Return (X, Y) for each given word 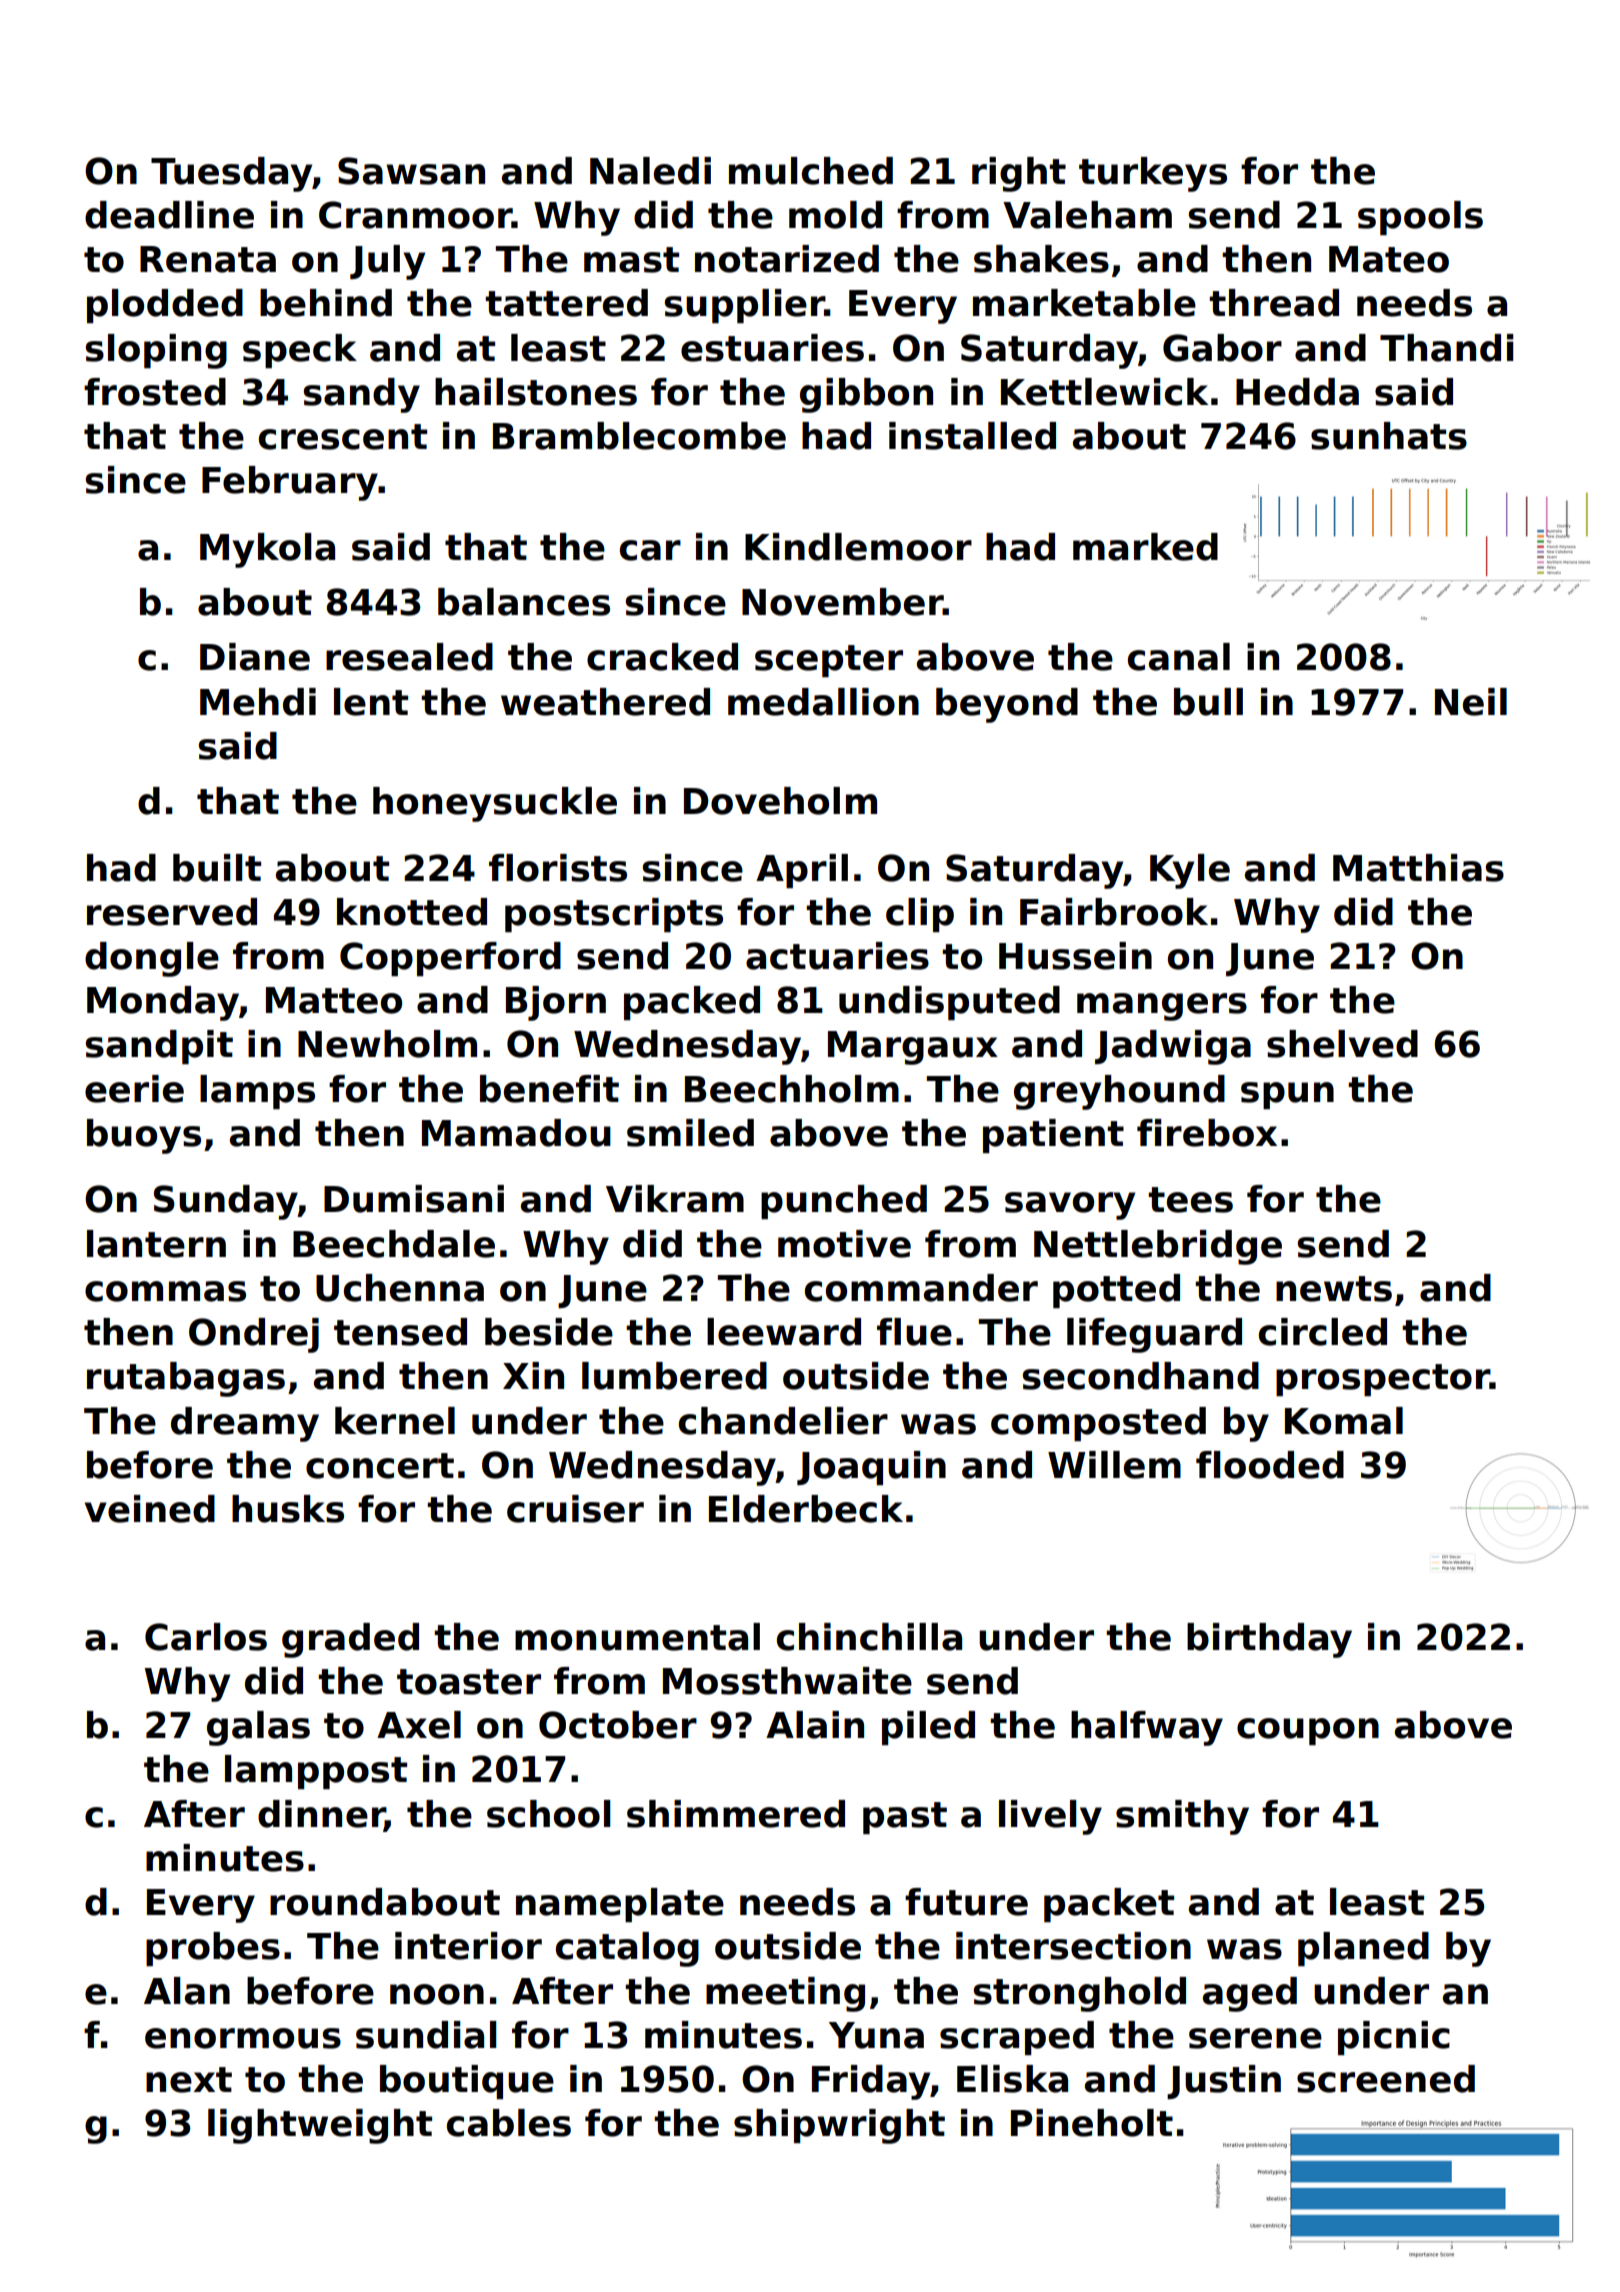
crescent (343, 437)
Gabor (1222, 348)
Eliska (1012, 2079)
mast (631, 260)
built (217, 868)
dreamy (245, 1424)
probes (213, 1949)
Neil (1471, 702)
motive (844, 1244)
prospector (1383, 1380)
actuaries (837, 956)
